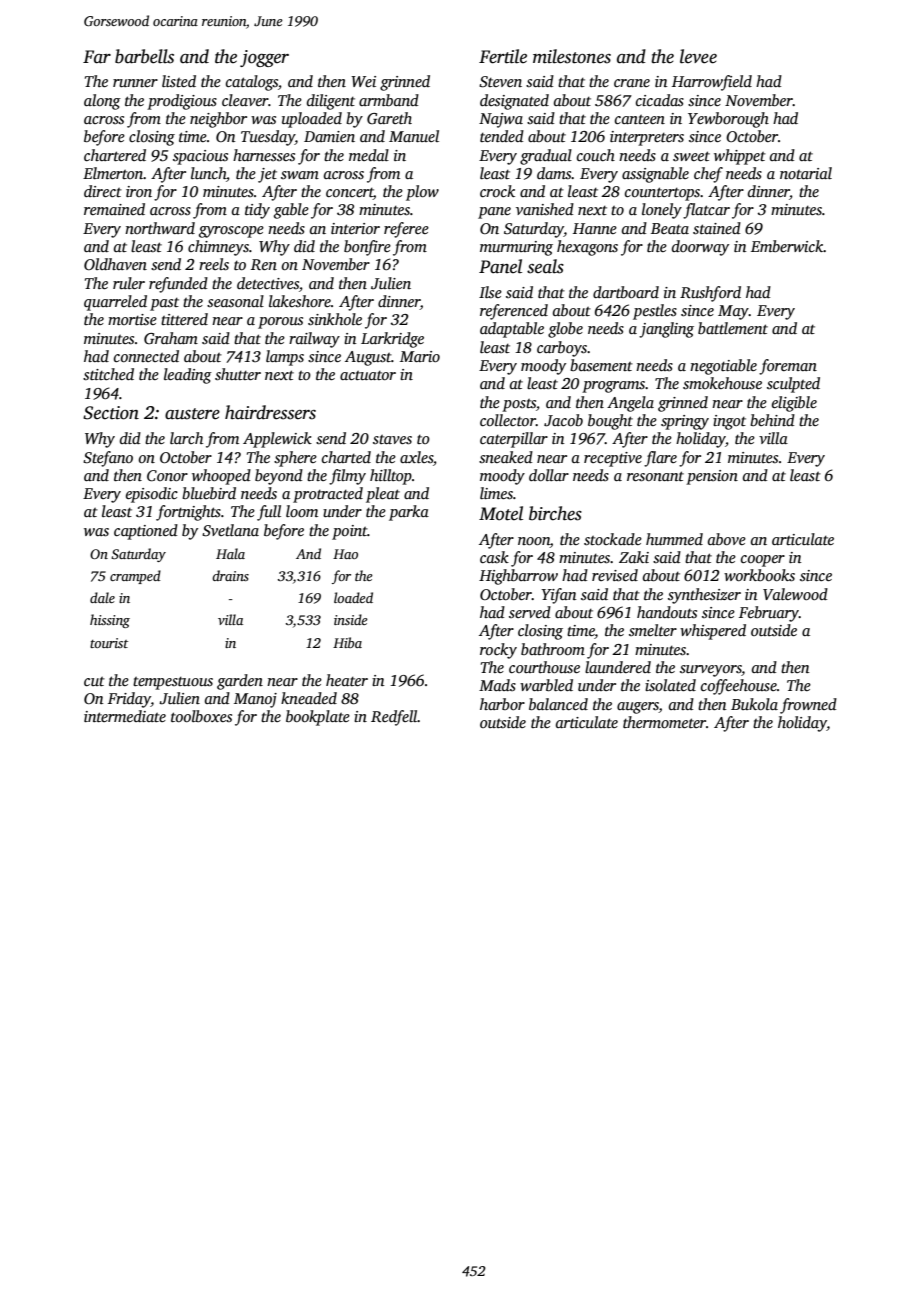 The width and height of the image is (924, 1308). Describe the element at coordinates (519, 405) in the image. I see `posts` at that location.
